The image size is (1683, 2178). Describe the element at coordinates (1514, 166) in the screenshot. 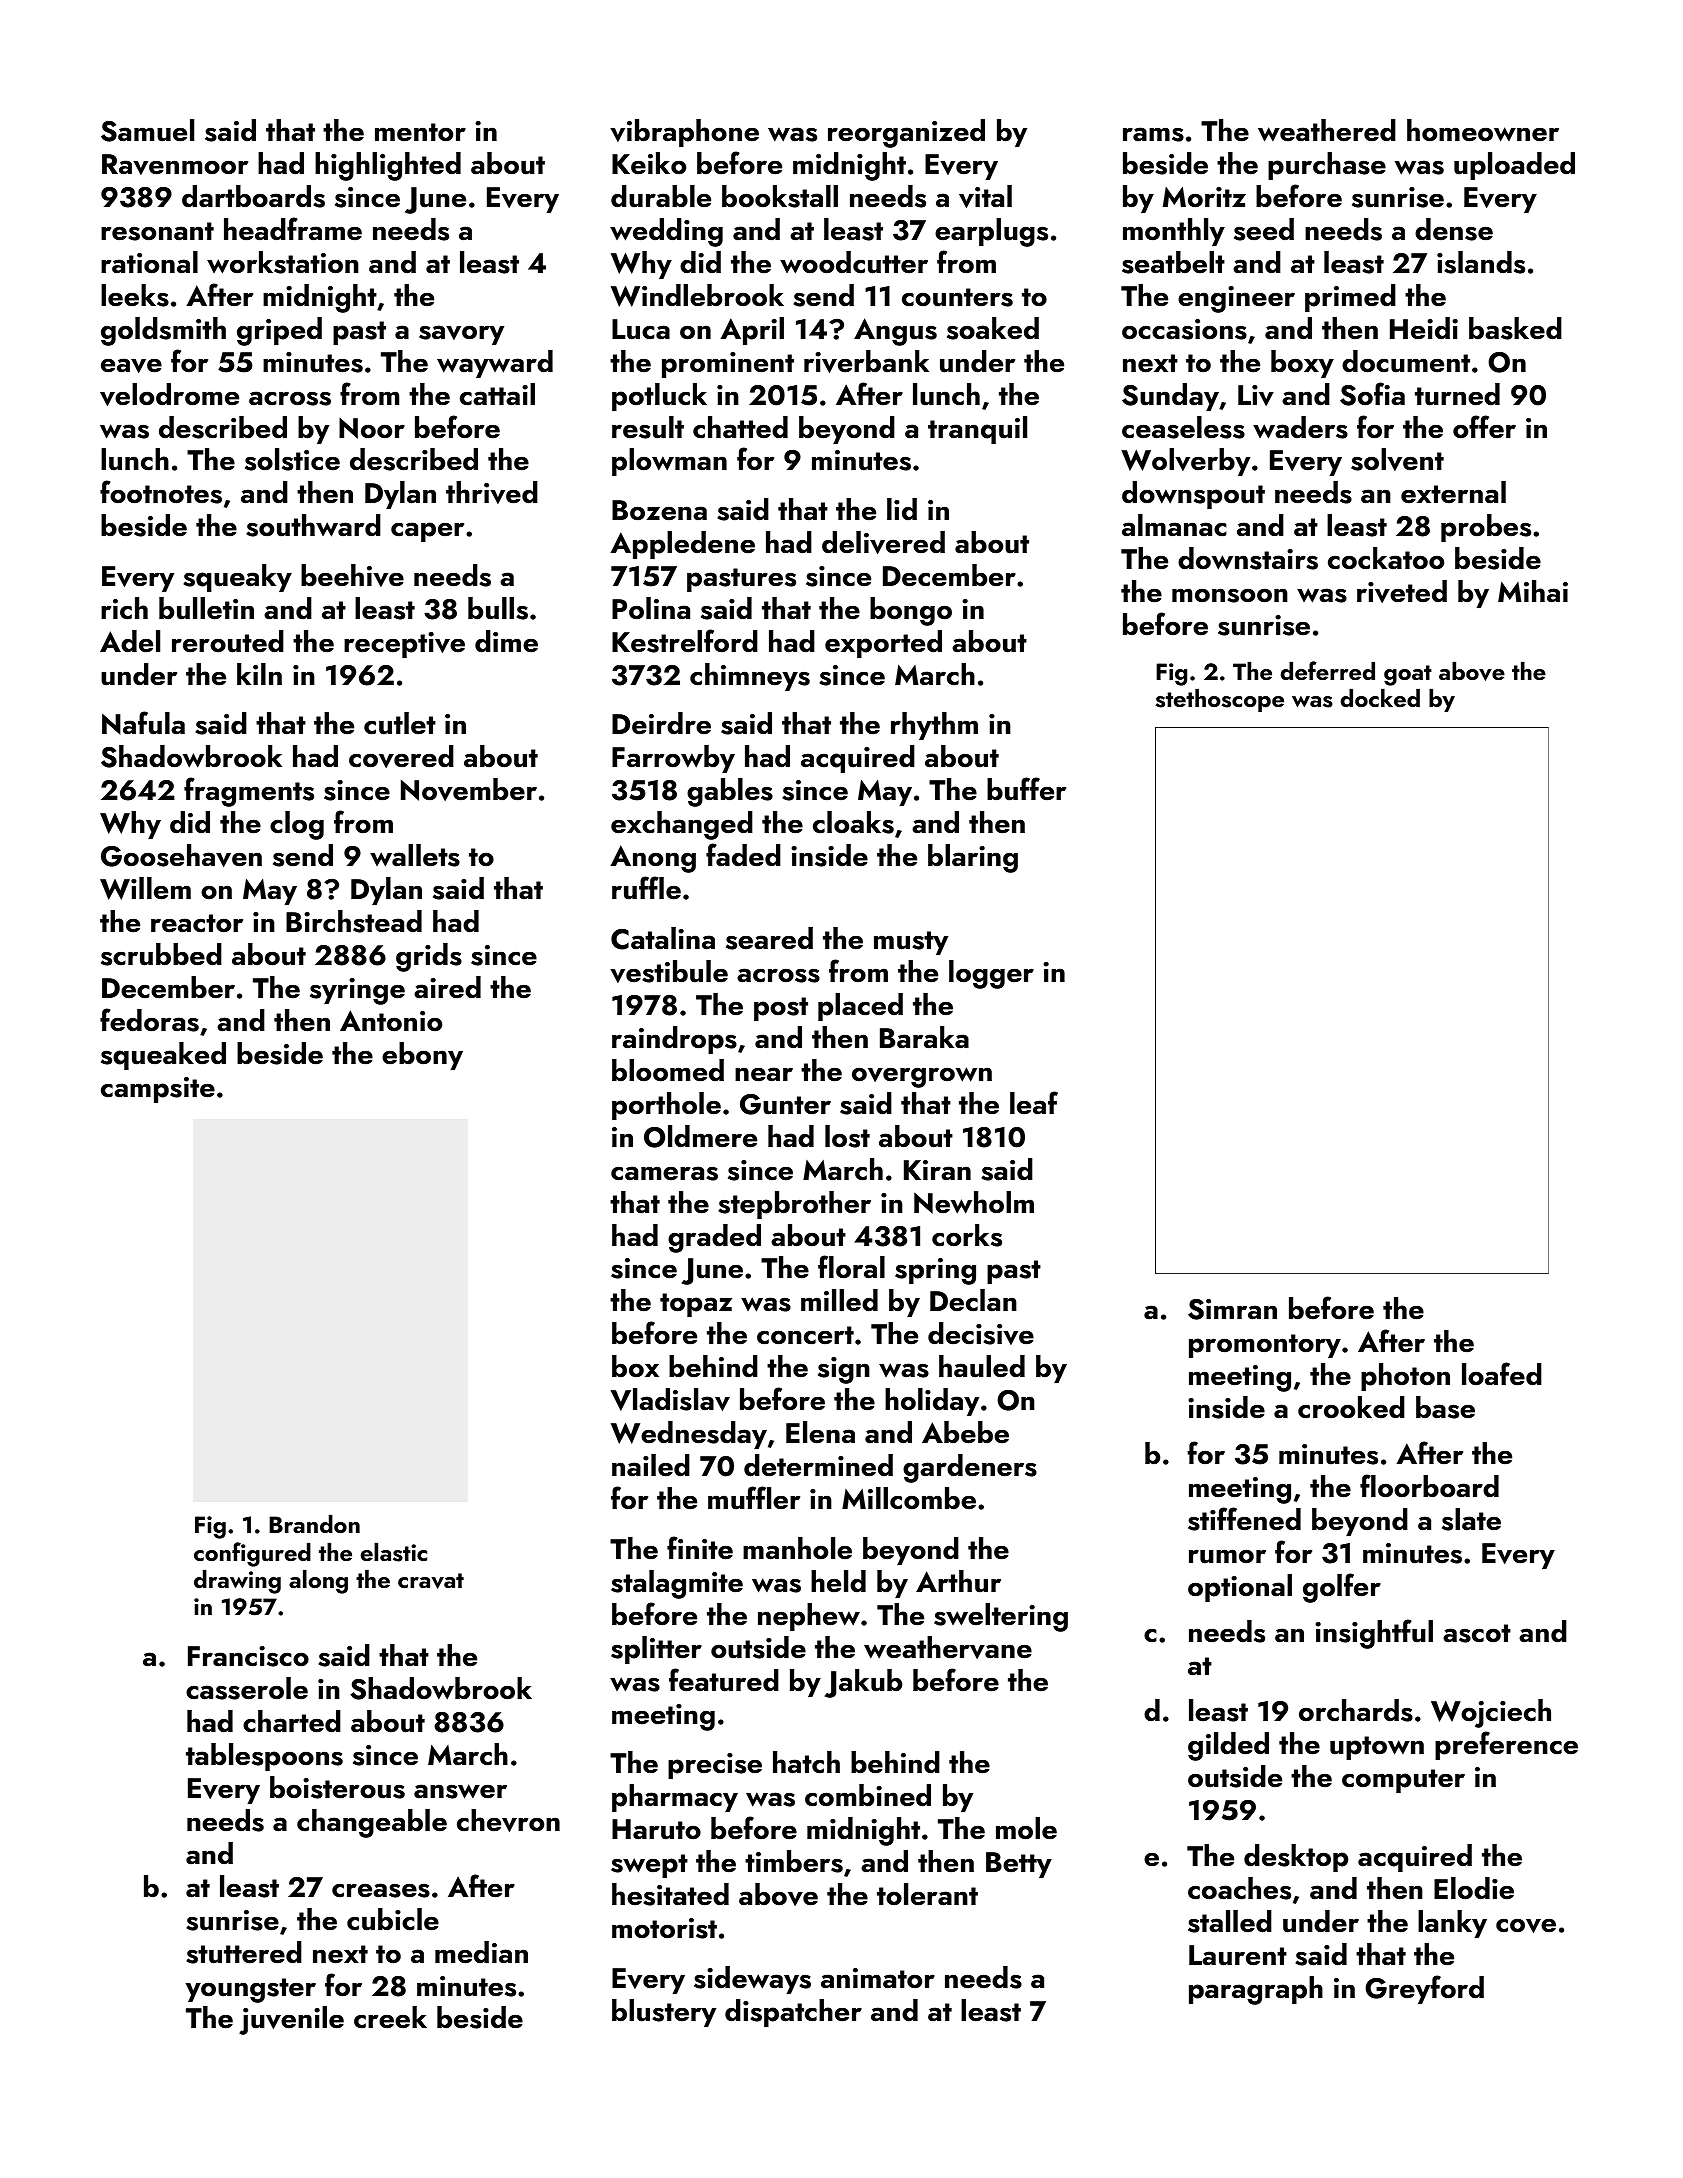

I see `uploaded` at that location.
